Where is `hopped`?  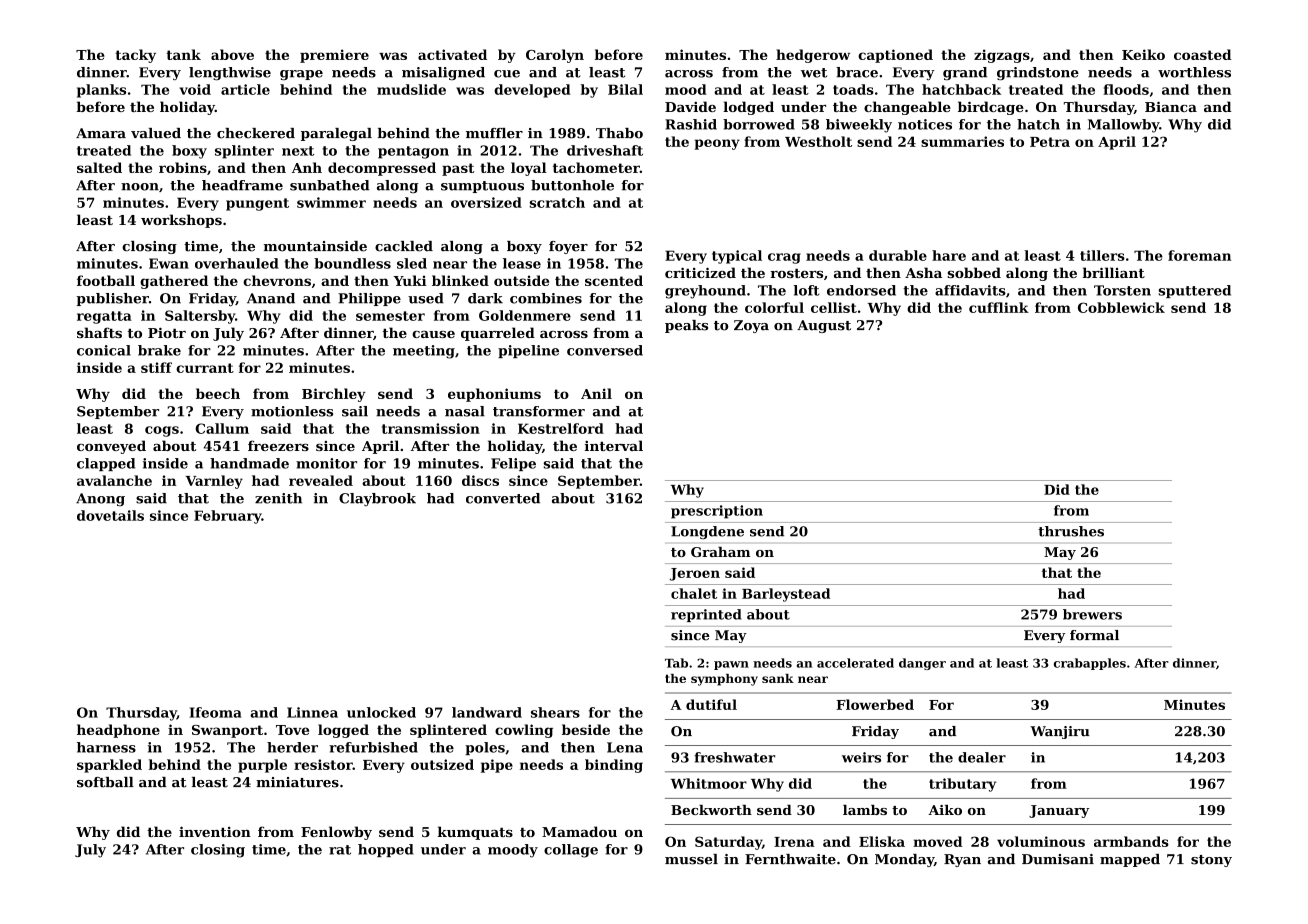 hopped is located at coordinates (385, 850).
